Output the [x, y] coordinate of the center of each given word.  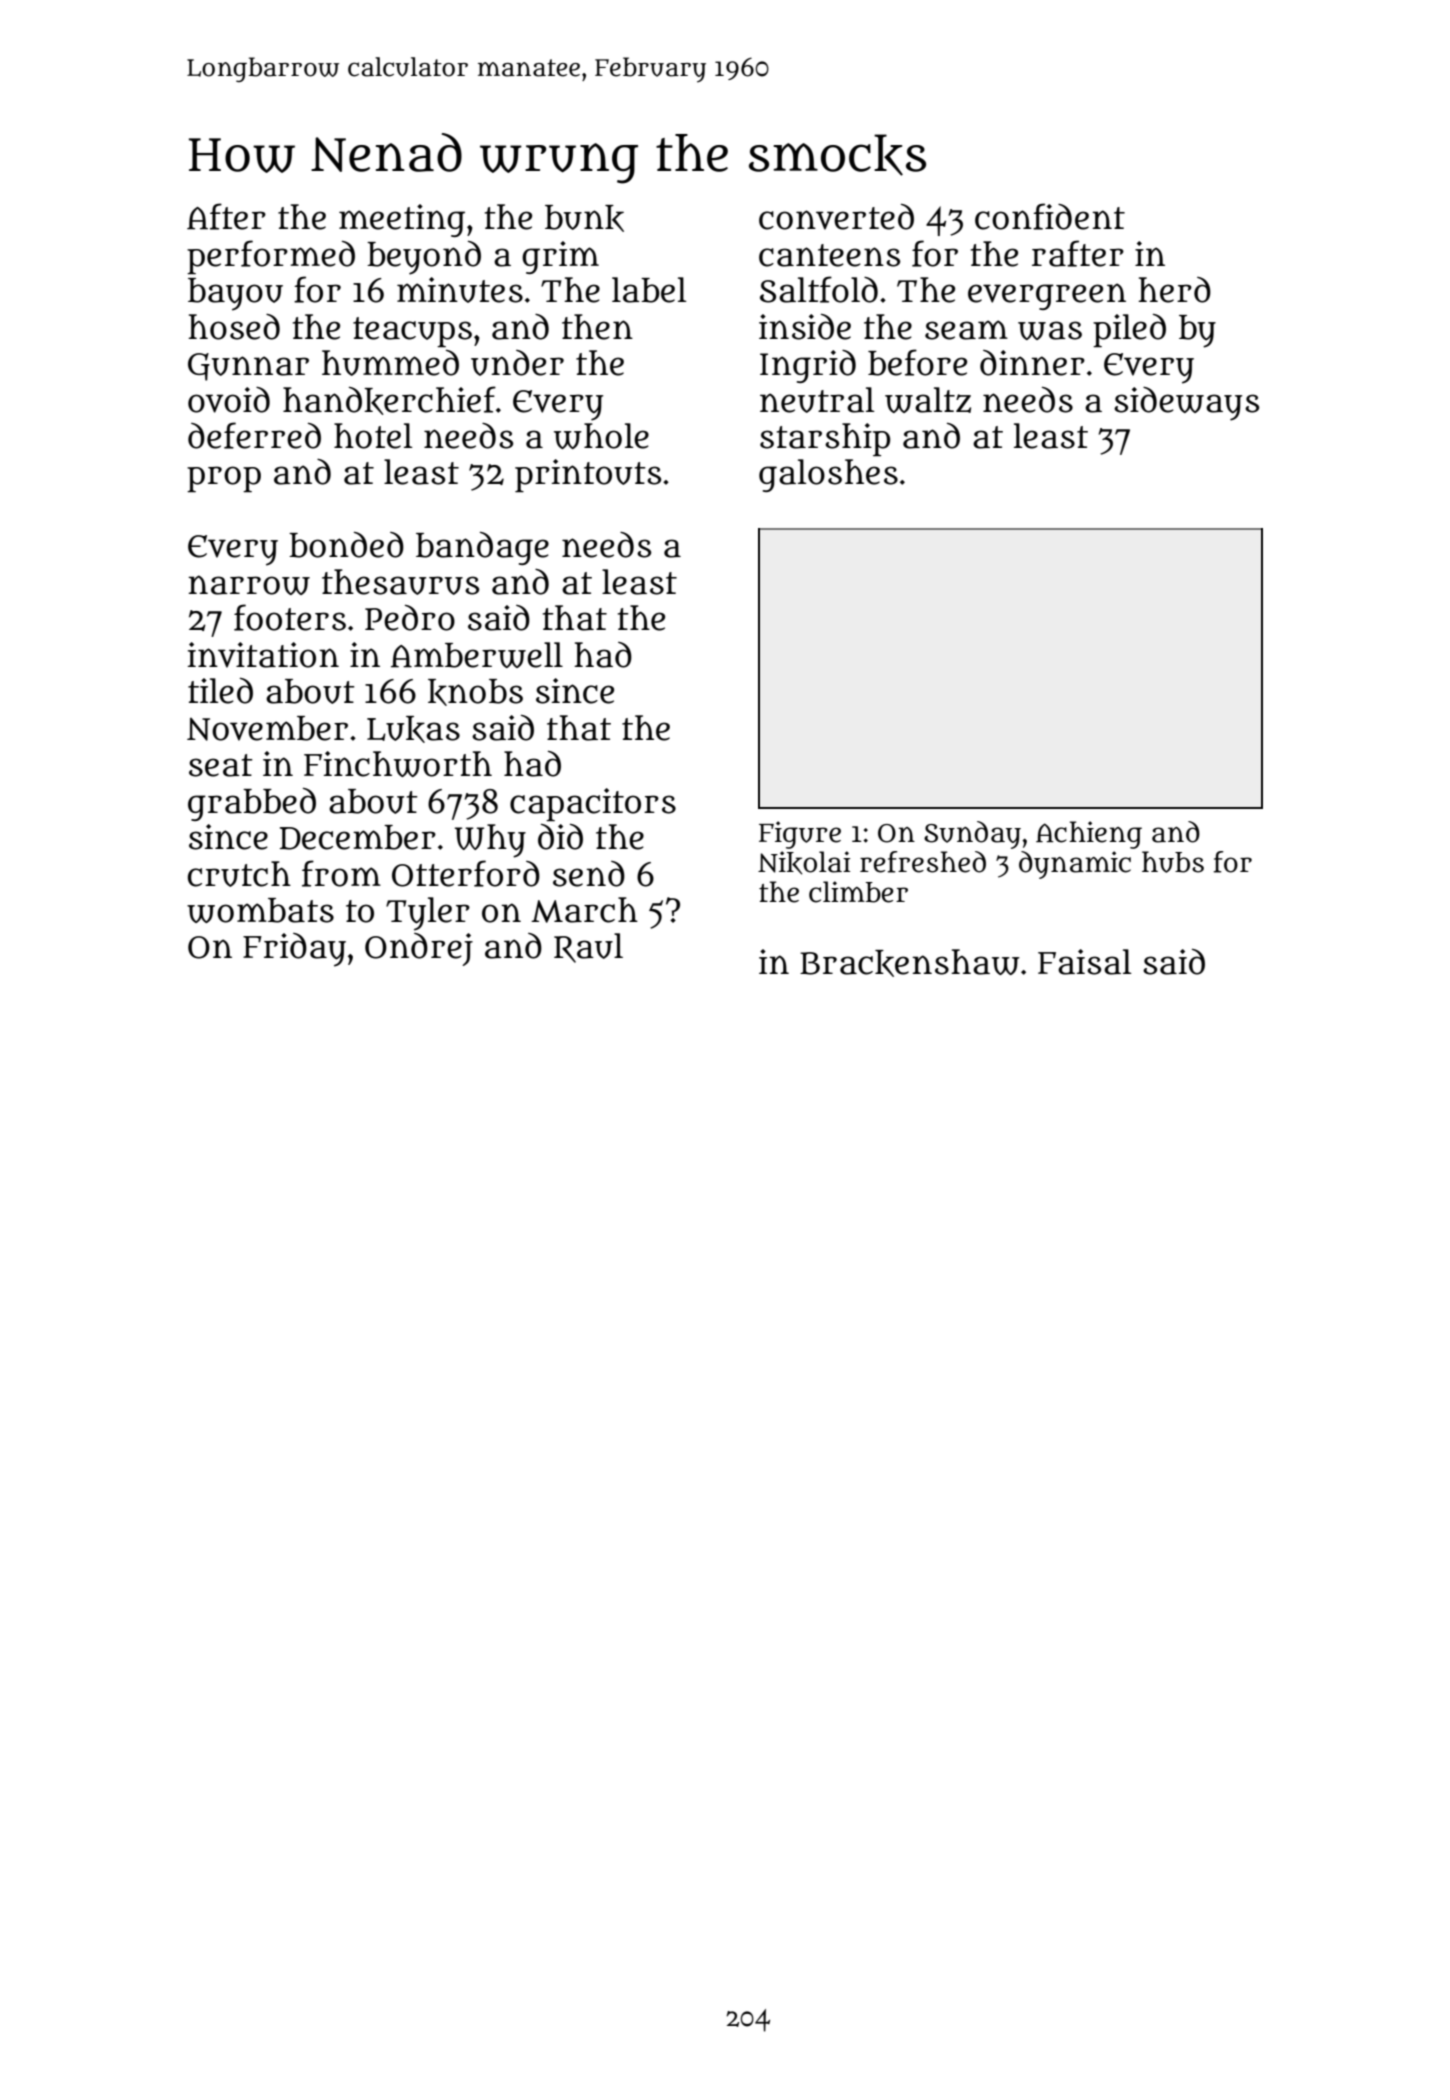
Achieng [1089, 835]
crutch [239, 874]
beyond [424, 258]
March [584, 910]
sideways [1186, 404]
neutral [817, 400]
